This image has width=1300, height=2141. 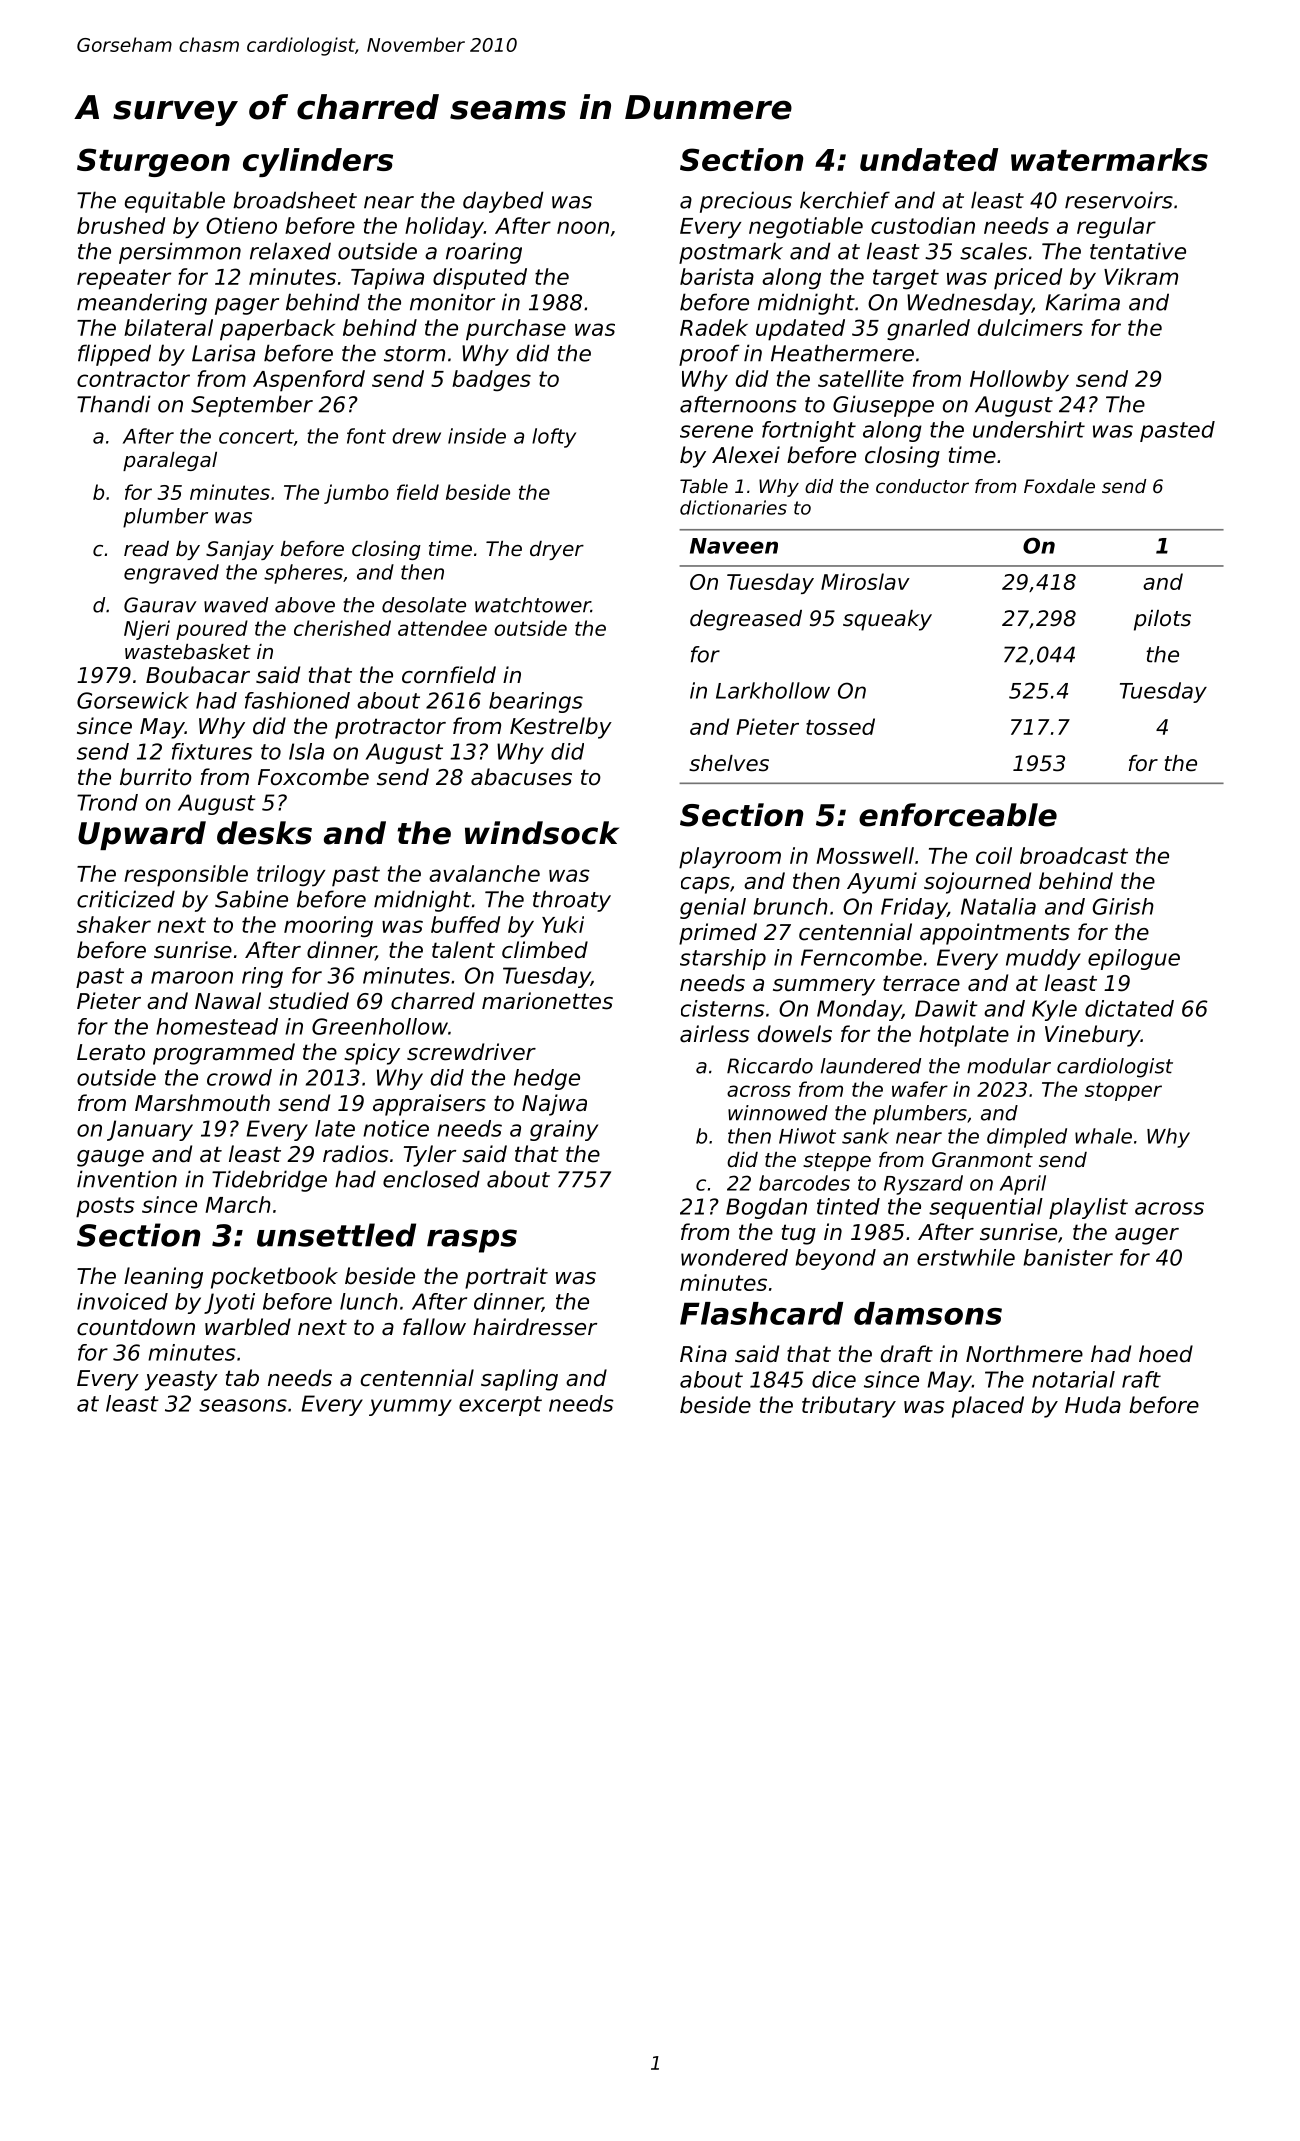 What do you see at coordinates (723, 1008) in the image?
I see `cisterns` at bounding box center [723, 1008].
